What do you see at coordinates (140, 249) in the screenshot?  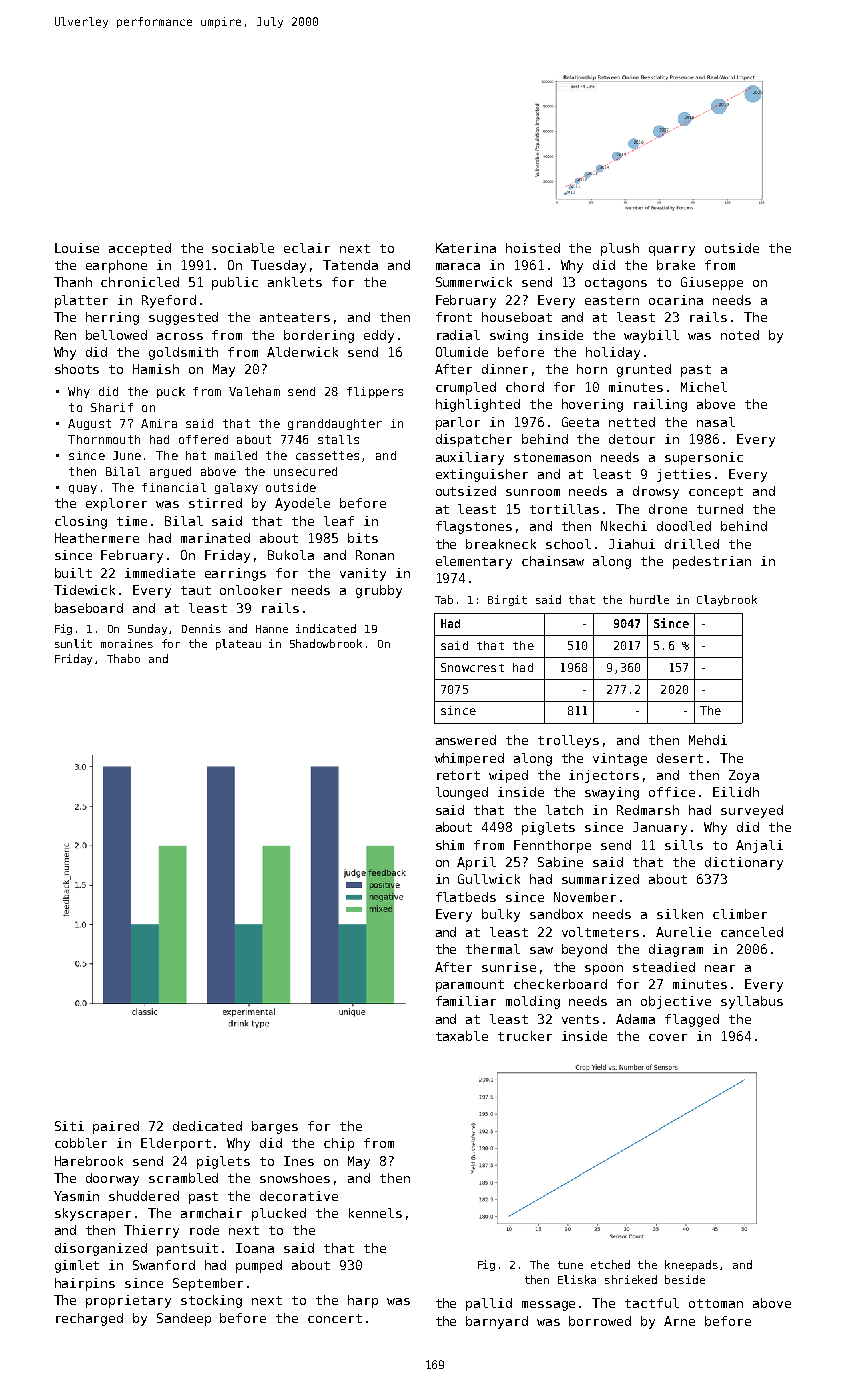 I see `accepted` at bounding box center [140, 249].
